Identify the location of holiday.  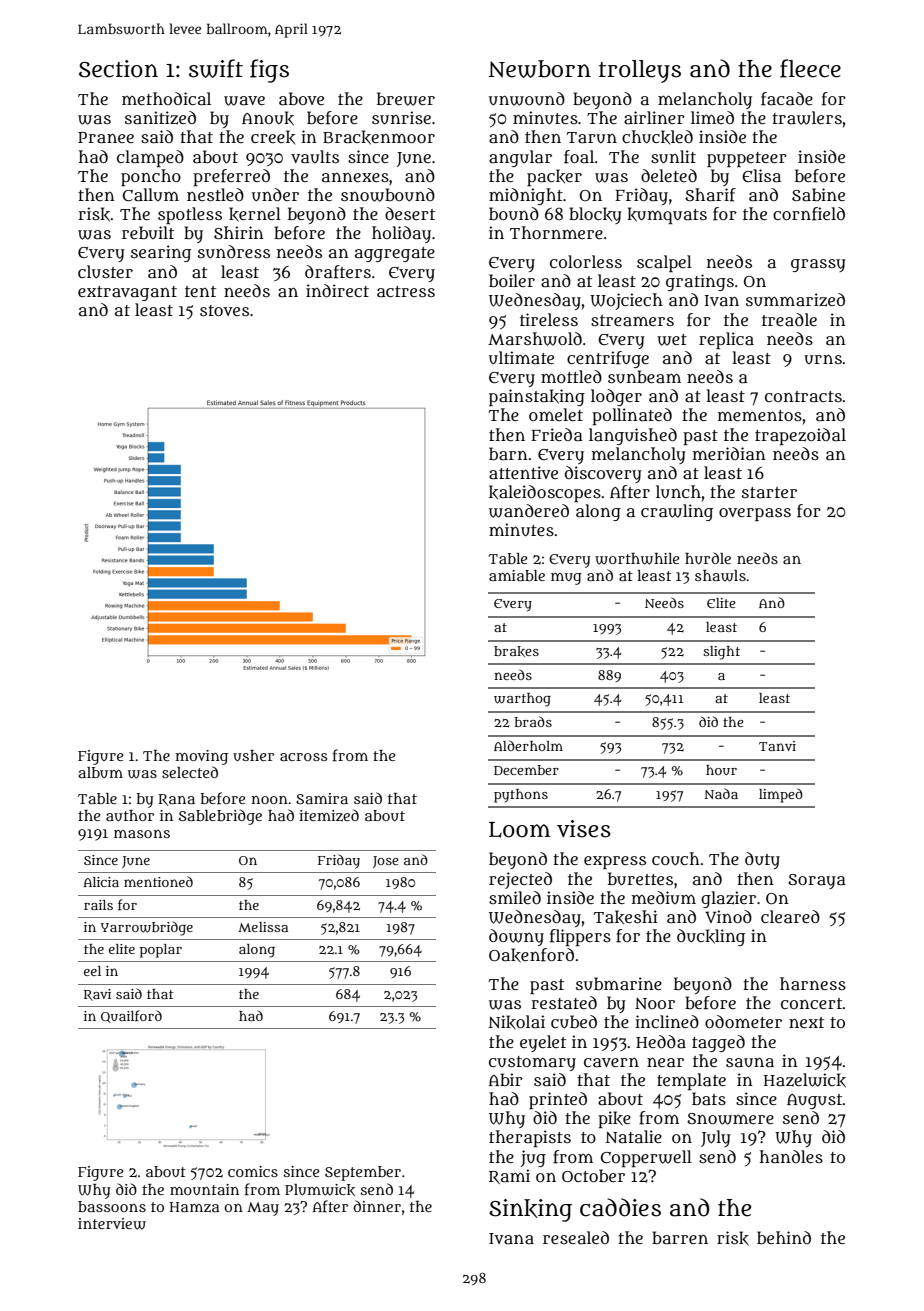
(401, 234).
